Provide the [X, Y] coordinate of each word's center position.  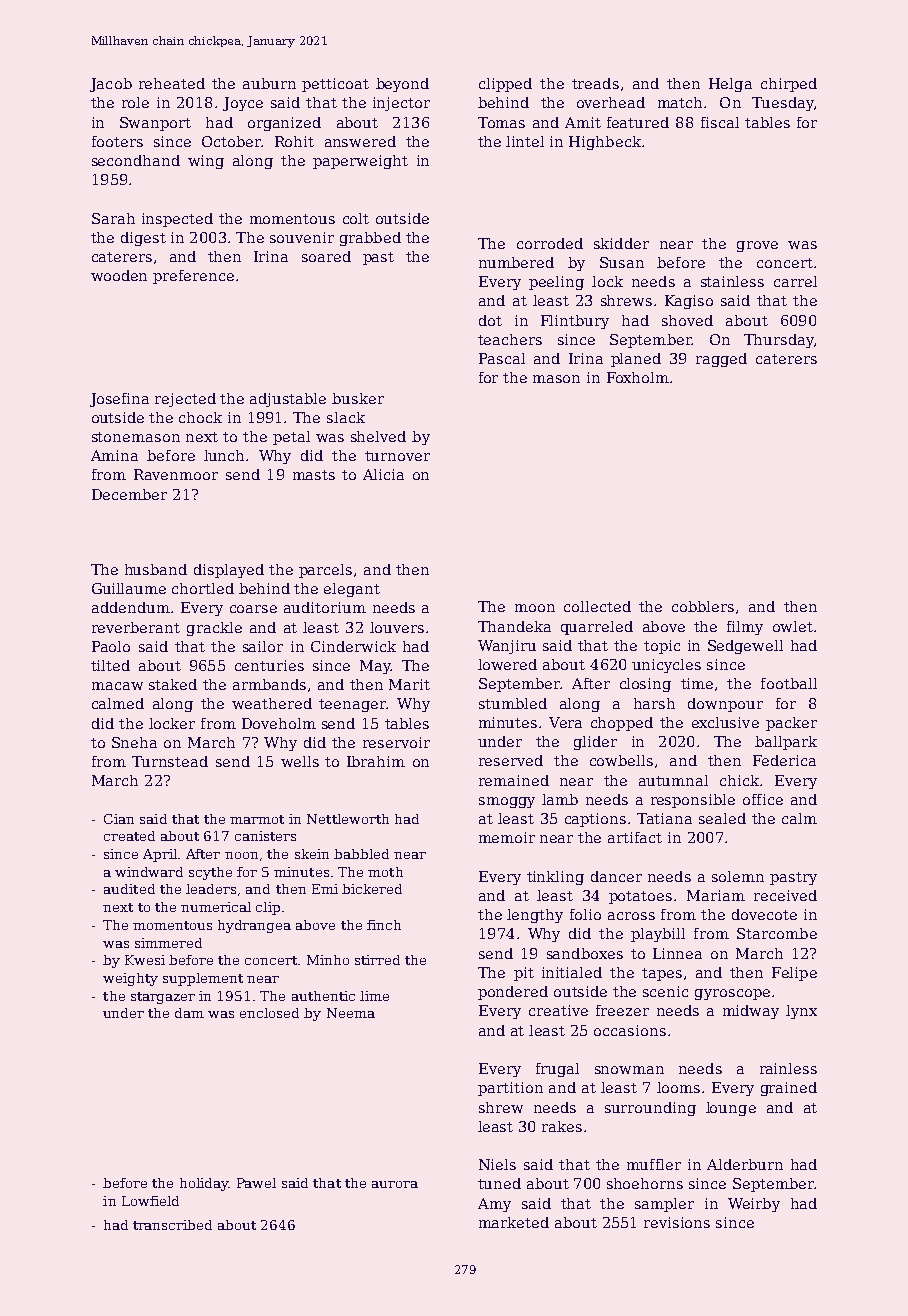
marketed [514, 1222]
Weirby [754, 1205]
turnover [397, 456]
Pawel [256, 1183]
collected [597, 606]
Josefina [119, 400]
